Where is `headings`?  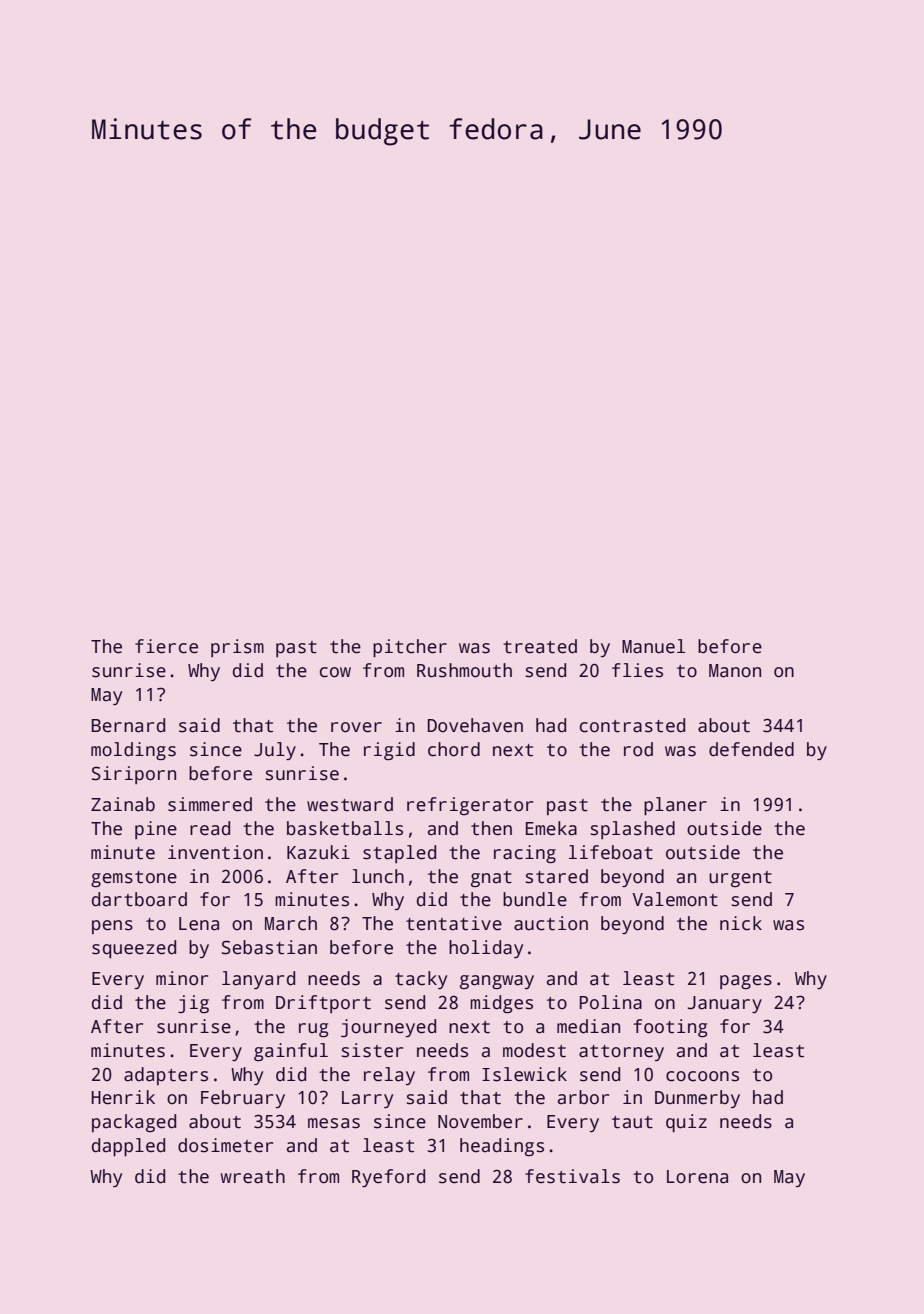
headings is located at coordinates (502, 1147).
